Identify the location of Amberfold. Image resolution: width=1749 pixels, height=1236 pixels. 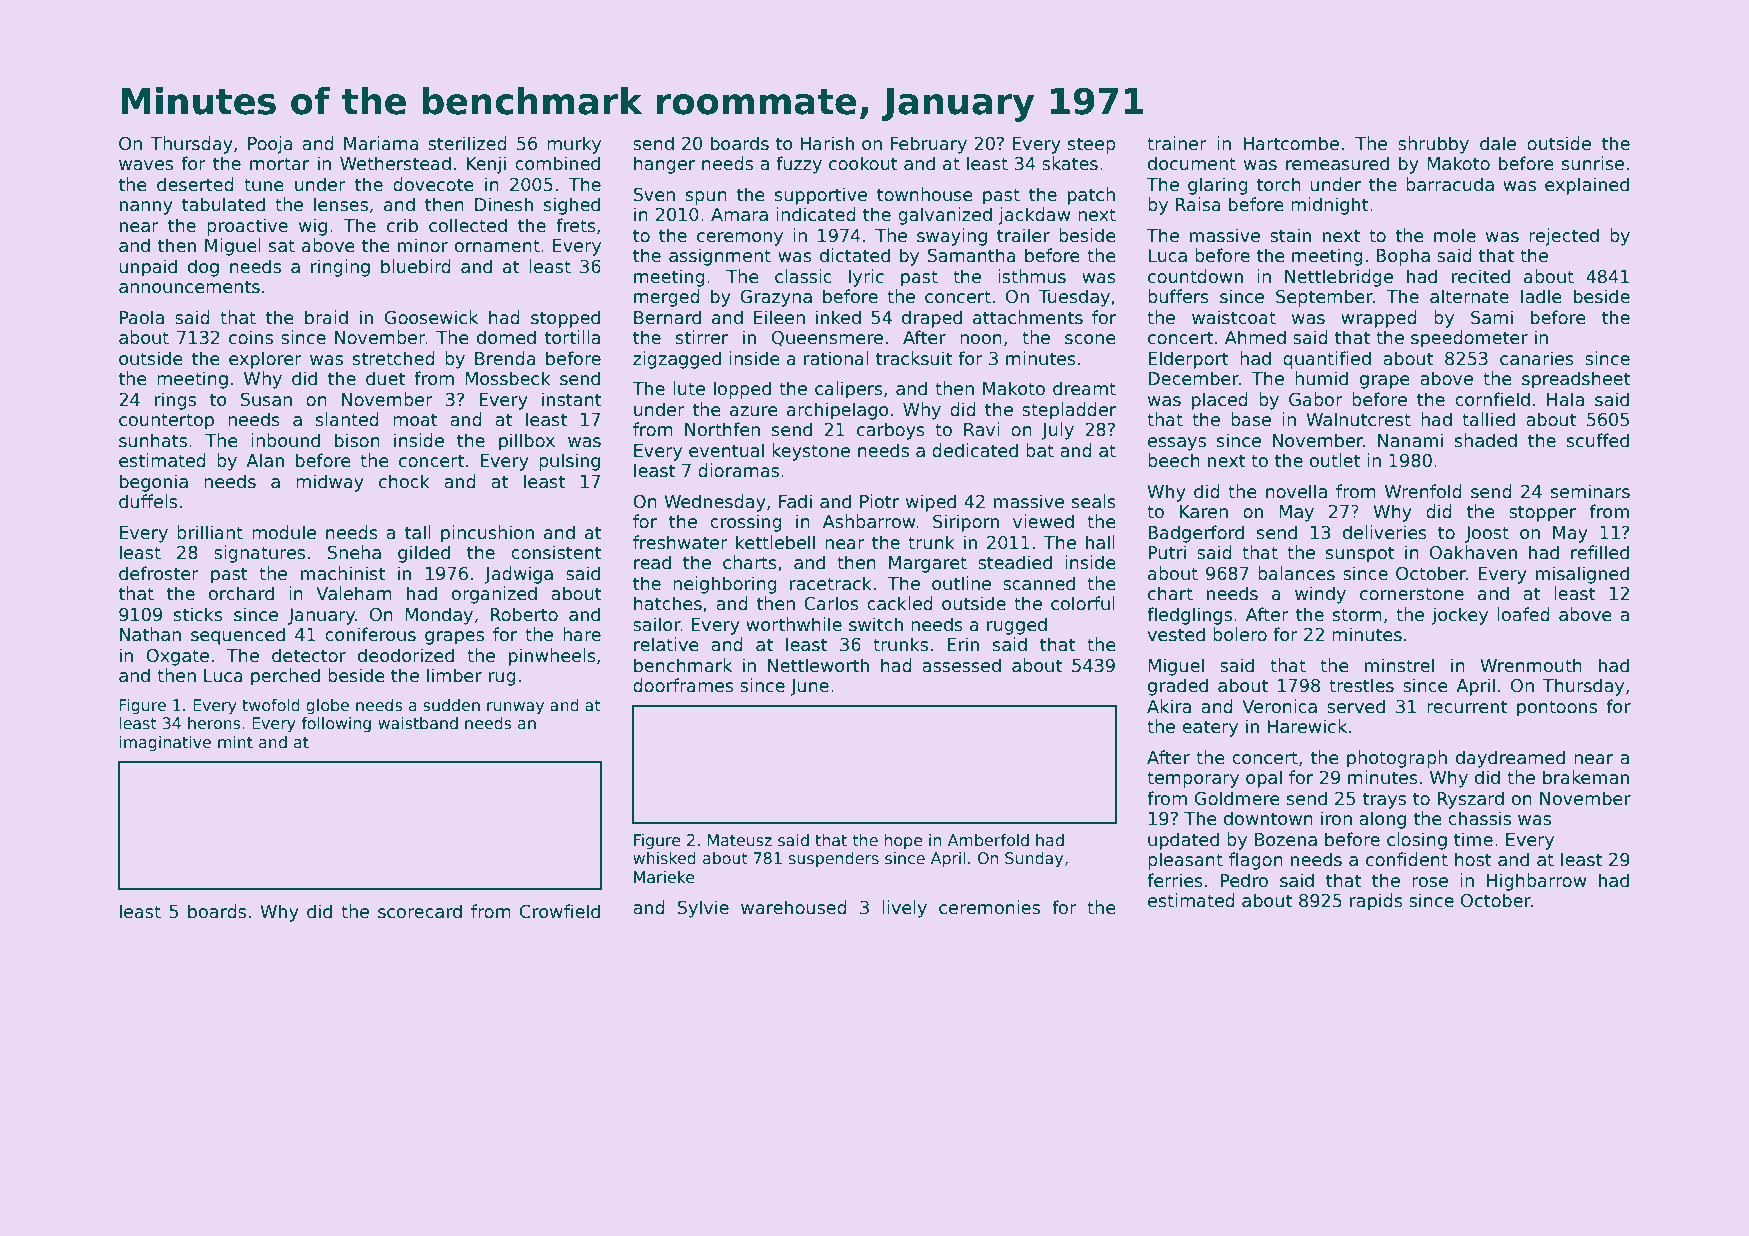
(988, 840).
